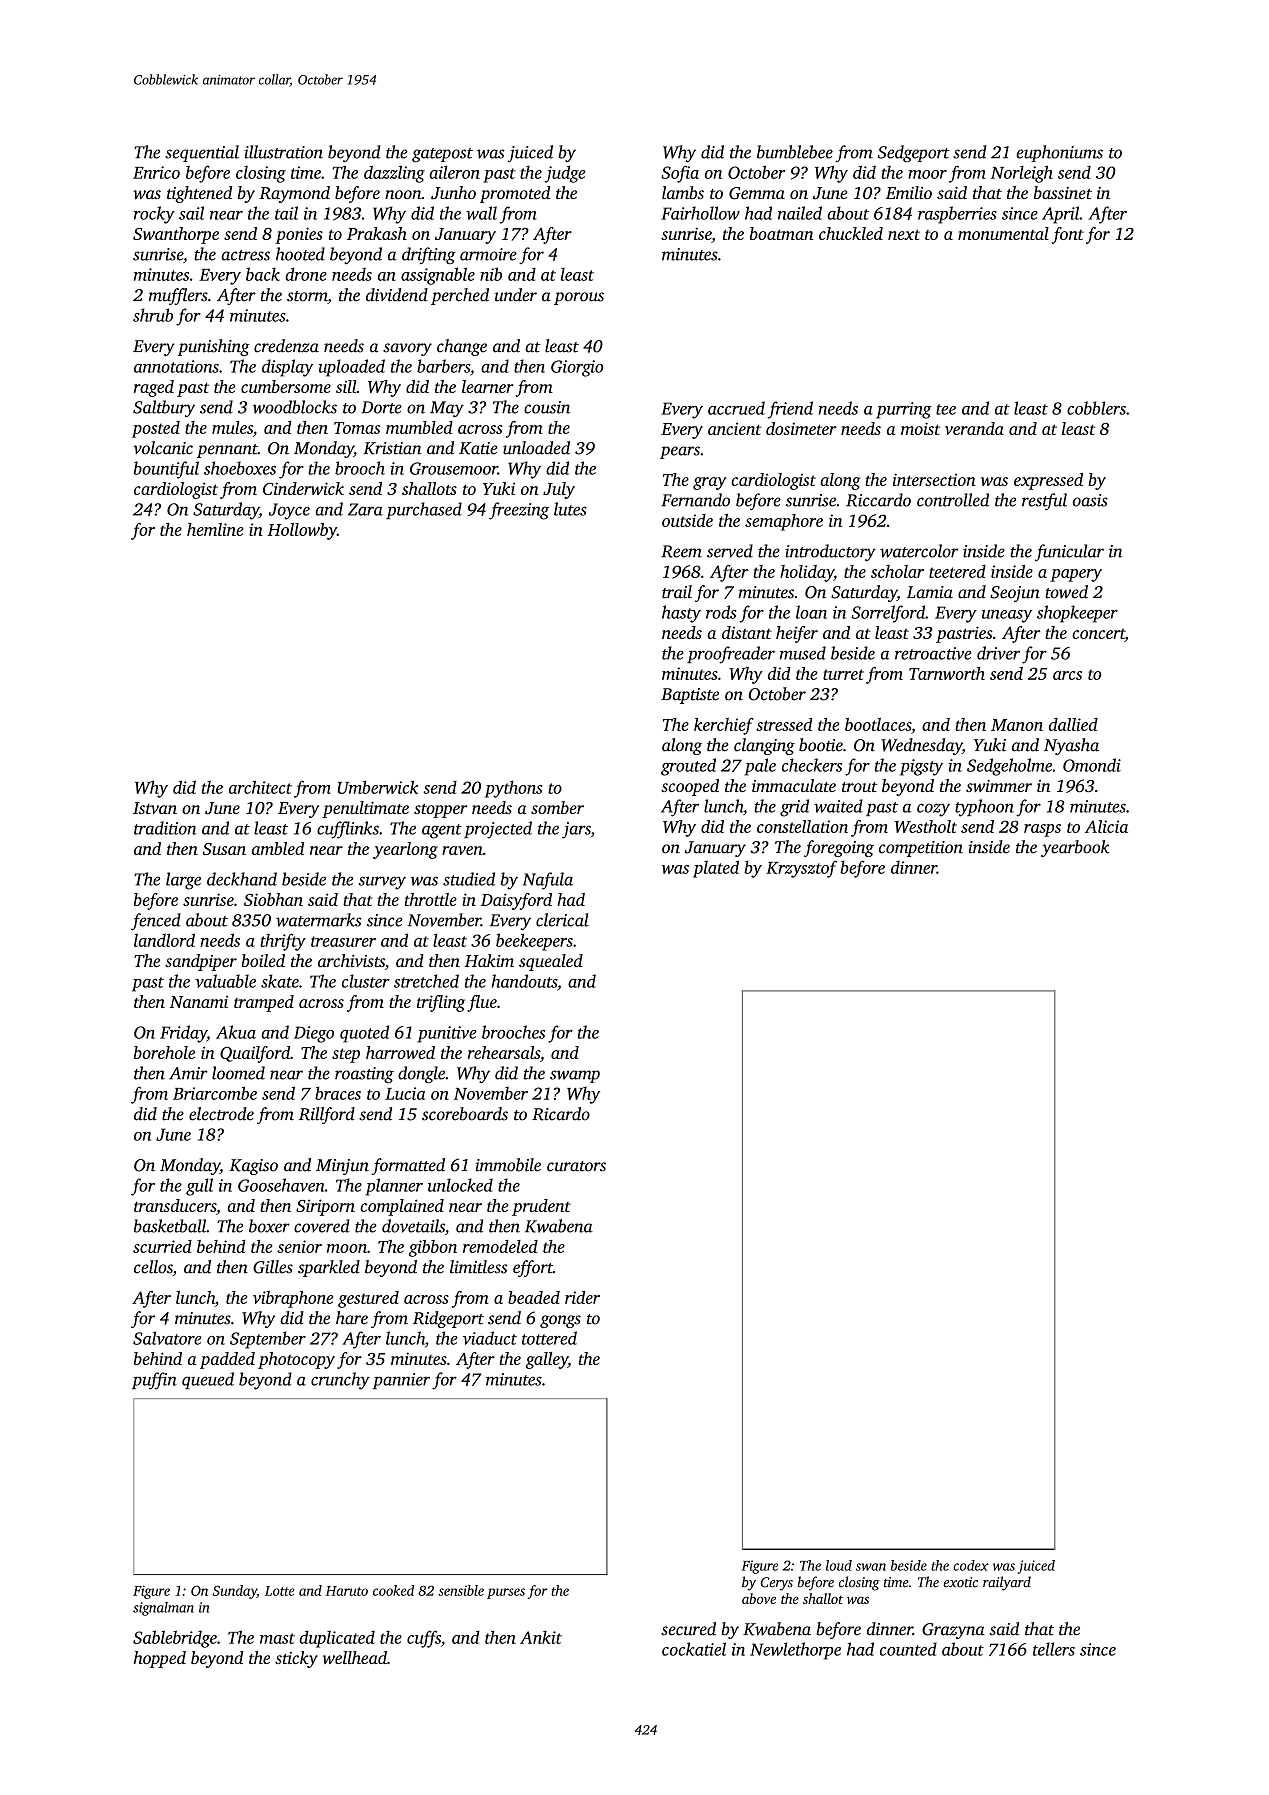 This image has width=1269, height=1795. What do you see at coordinates (340, 1381) in the image?
I see `crunchy` at bounding box center [340, 1381].
